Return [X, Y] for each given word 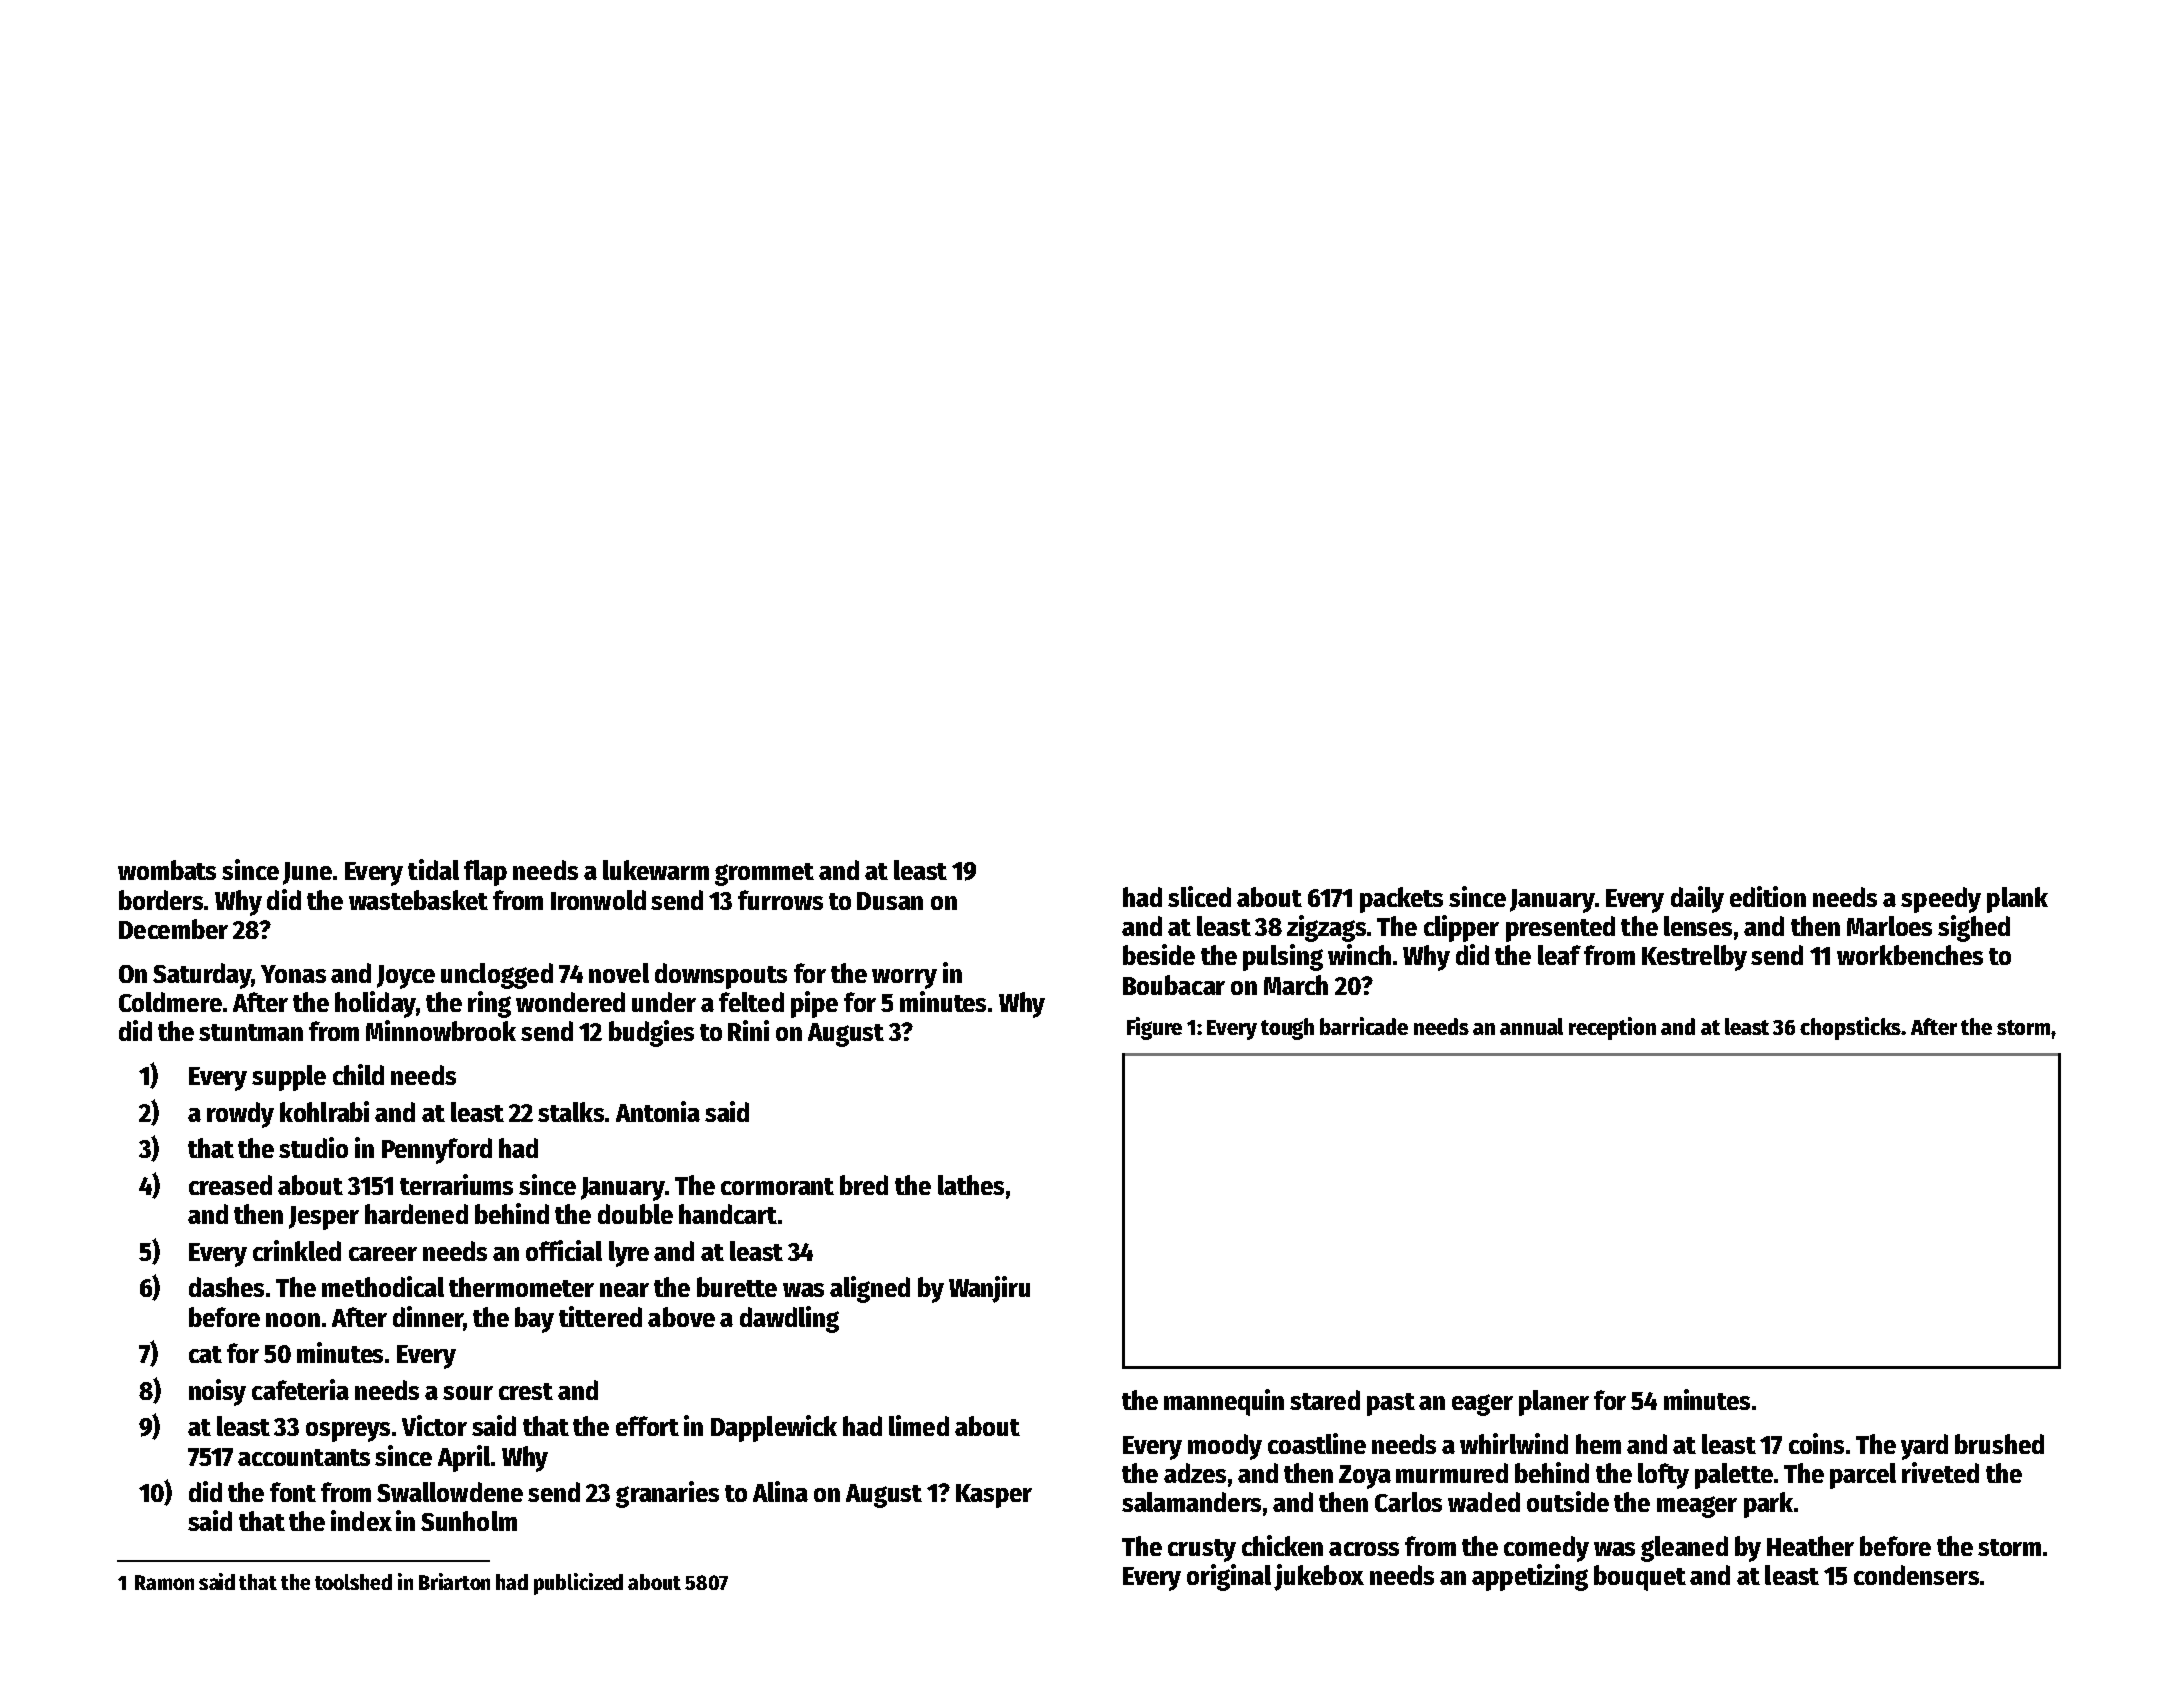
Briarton [454, 1581]
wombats [167, 870]
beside [1159, 954]
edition [1768, 896]
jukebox [1319, 1577]
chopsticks [1850, 1028]
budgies [651, 1033]
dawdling [789, 1319]
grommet [764, 874]
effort [647, 1426]
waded [1484, 1502]
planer [1554, 1403]
